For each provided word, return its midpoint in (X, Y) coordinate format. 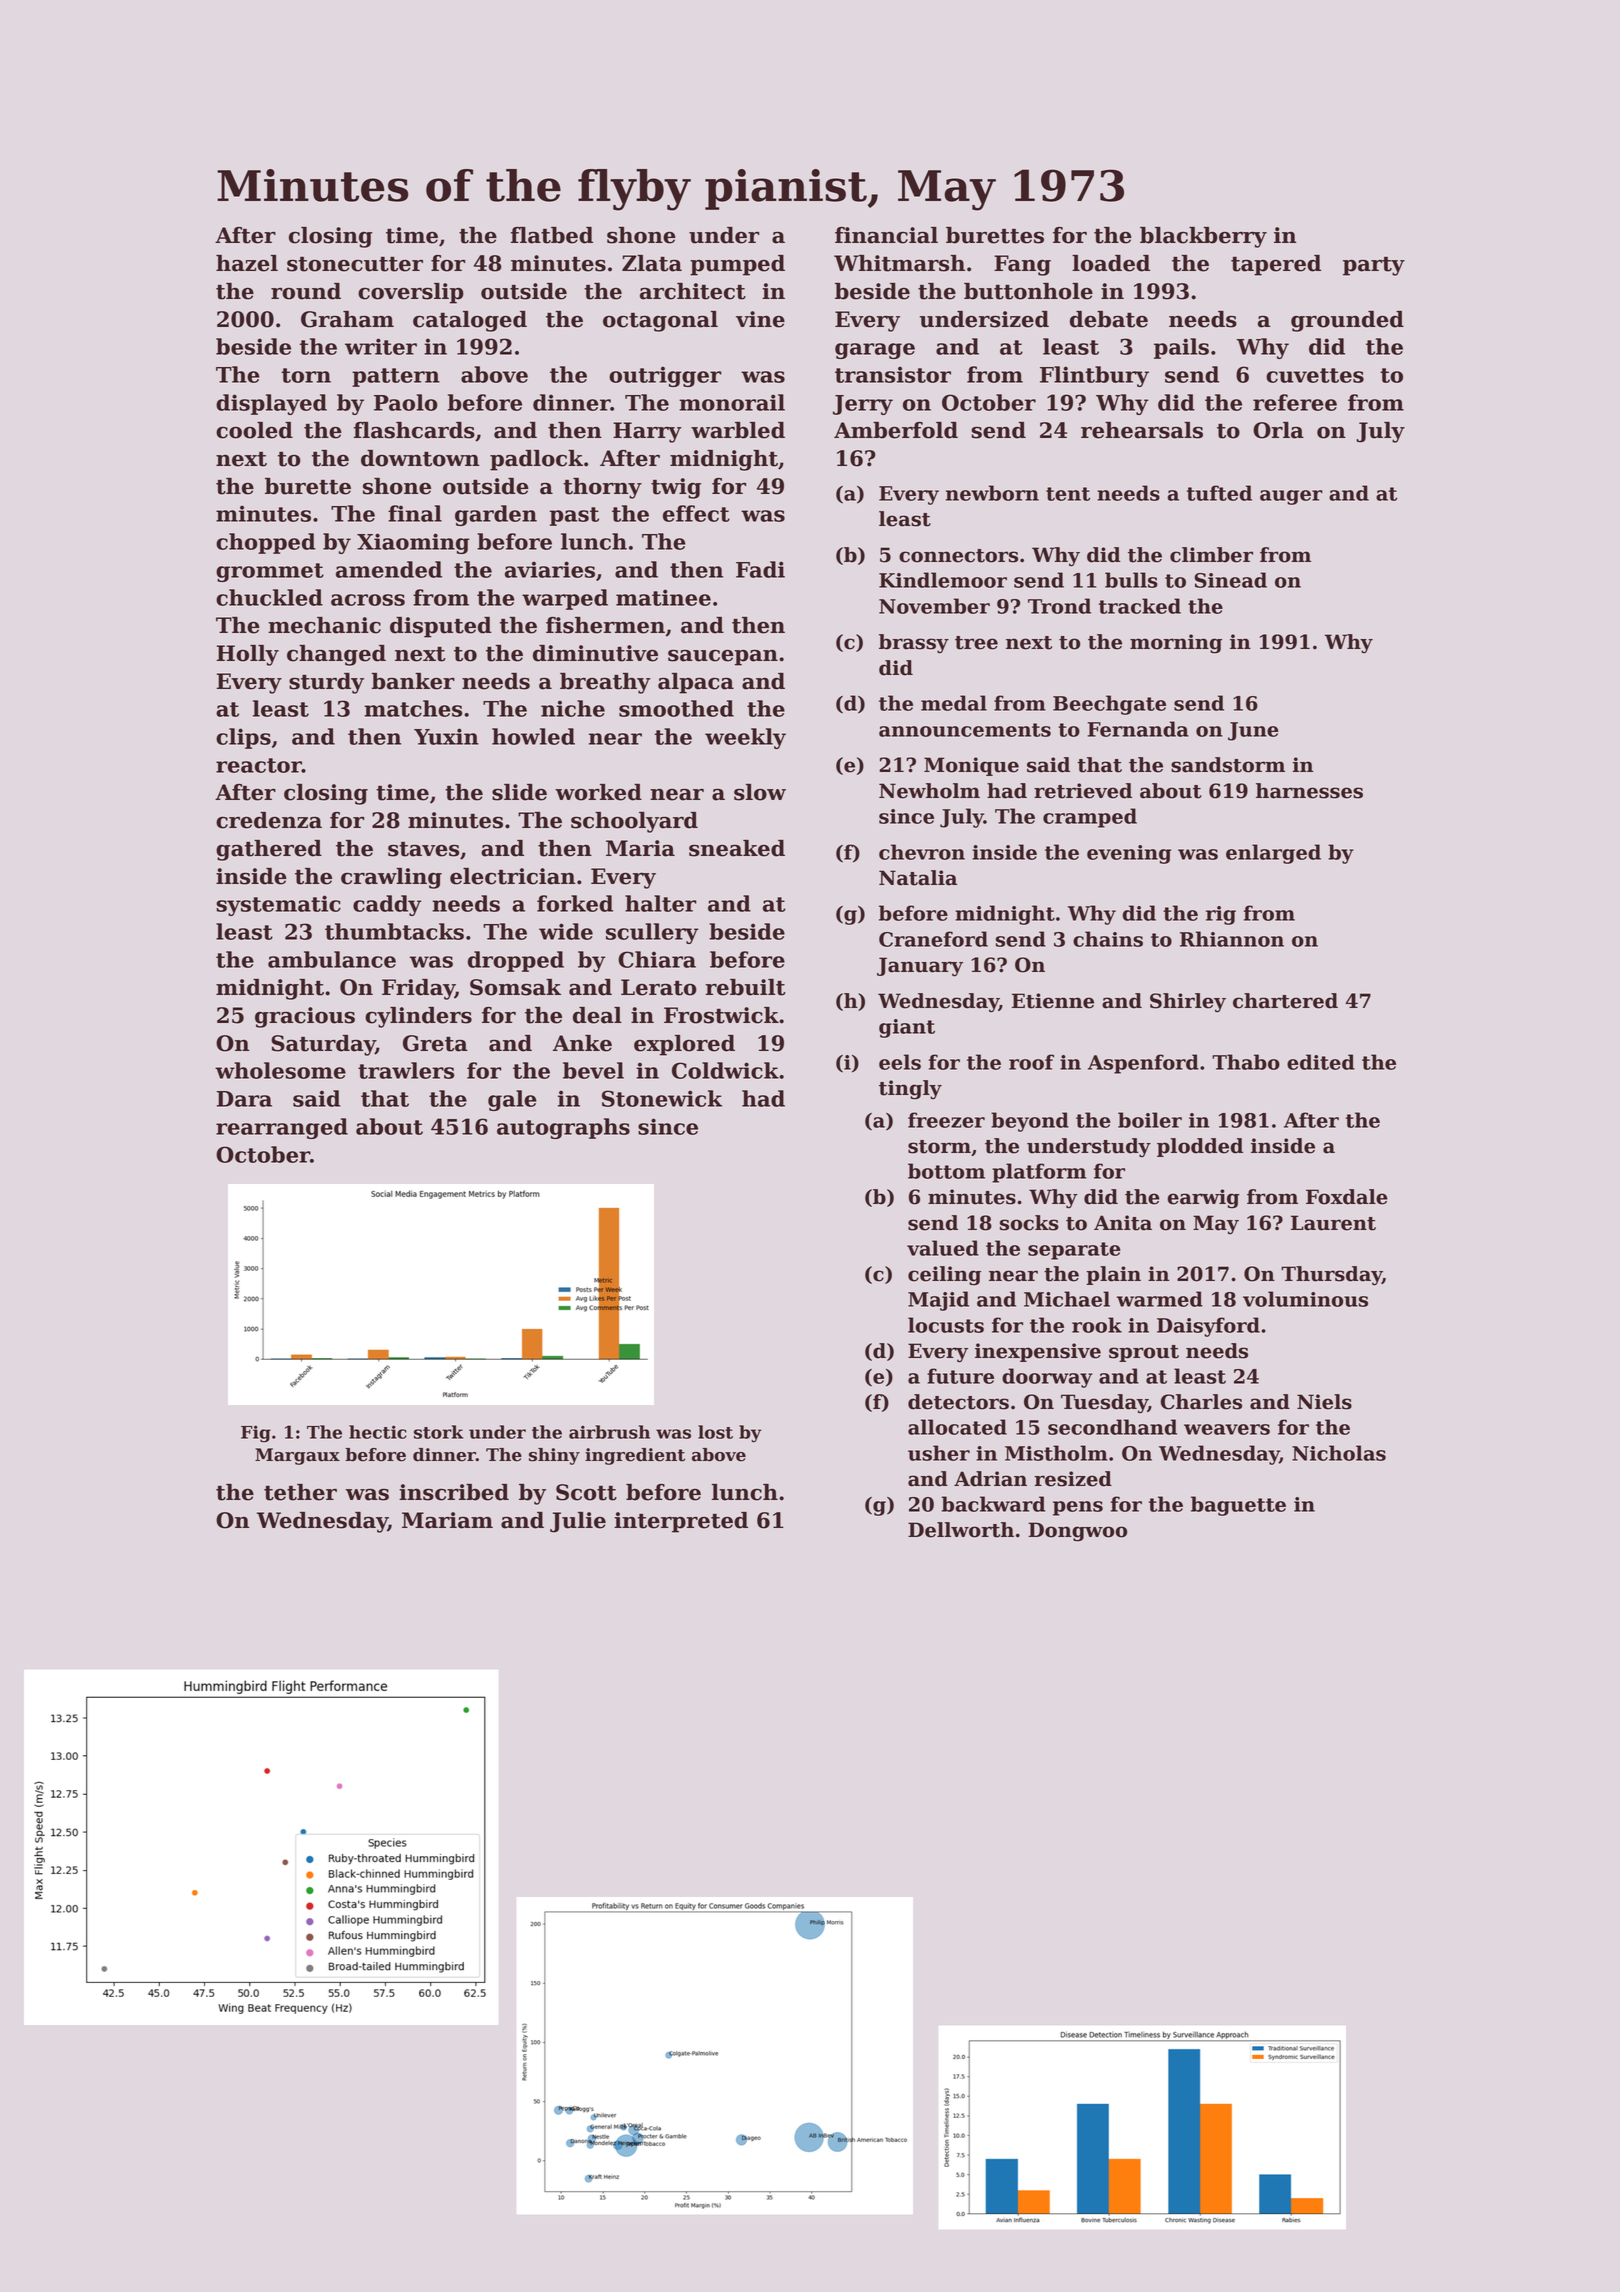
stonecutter (355, 264)
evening (1129, 854)
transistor (893, 374)
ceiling (944, 1276)
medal (954, 703)
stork (438, 1432)
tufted (1219, 493)
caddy (387, 905)
